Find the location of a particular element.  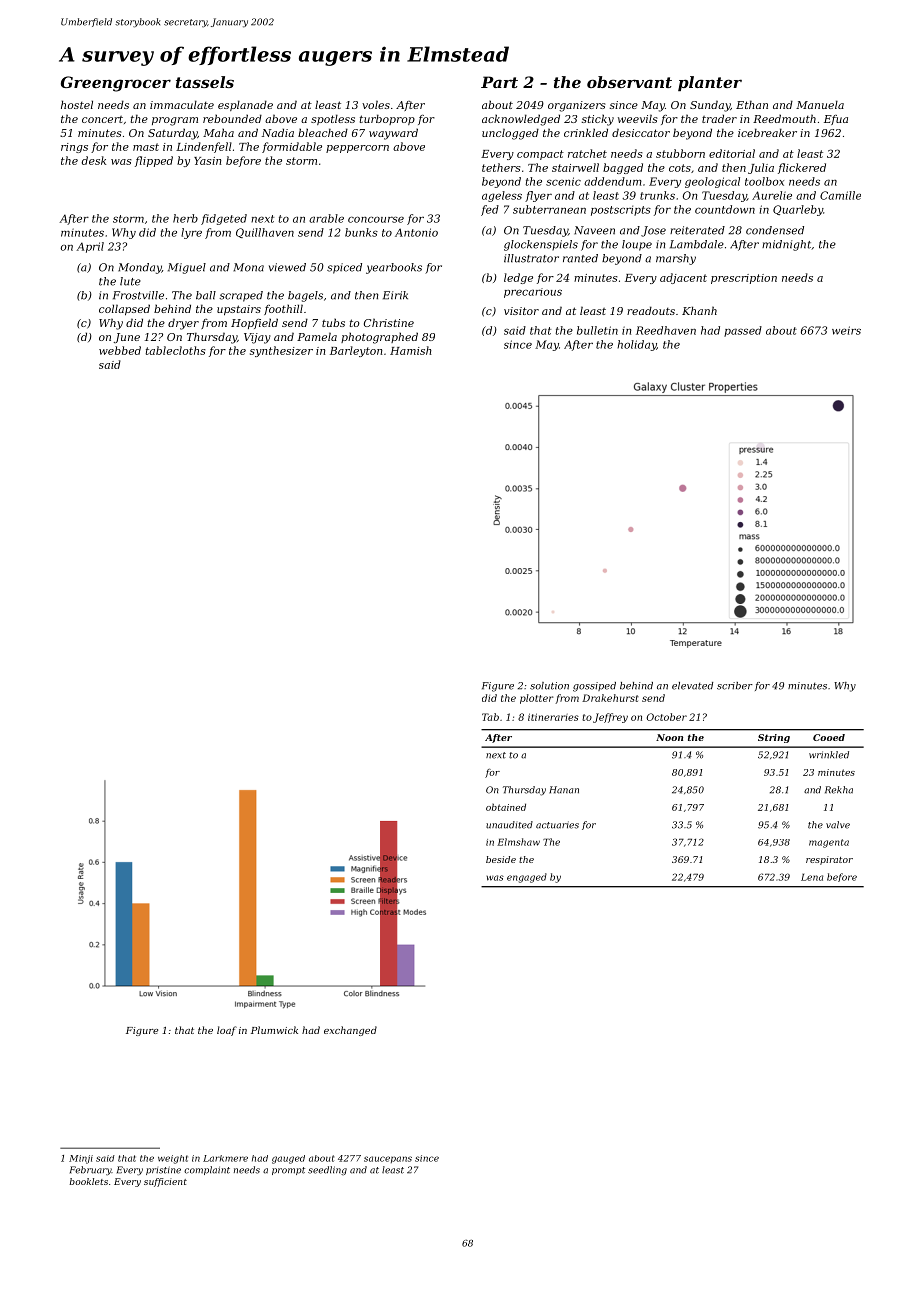

tethers is located at coordinates (501, 167).
